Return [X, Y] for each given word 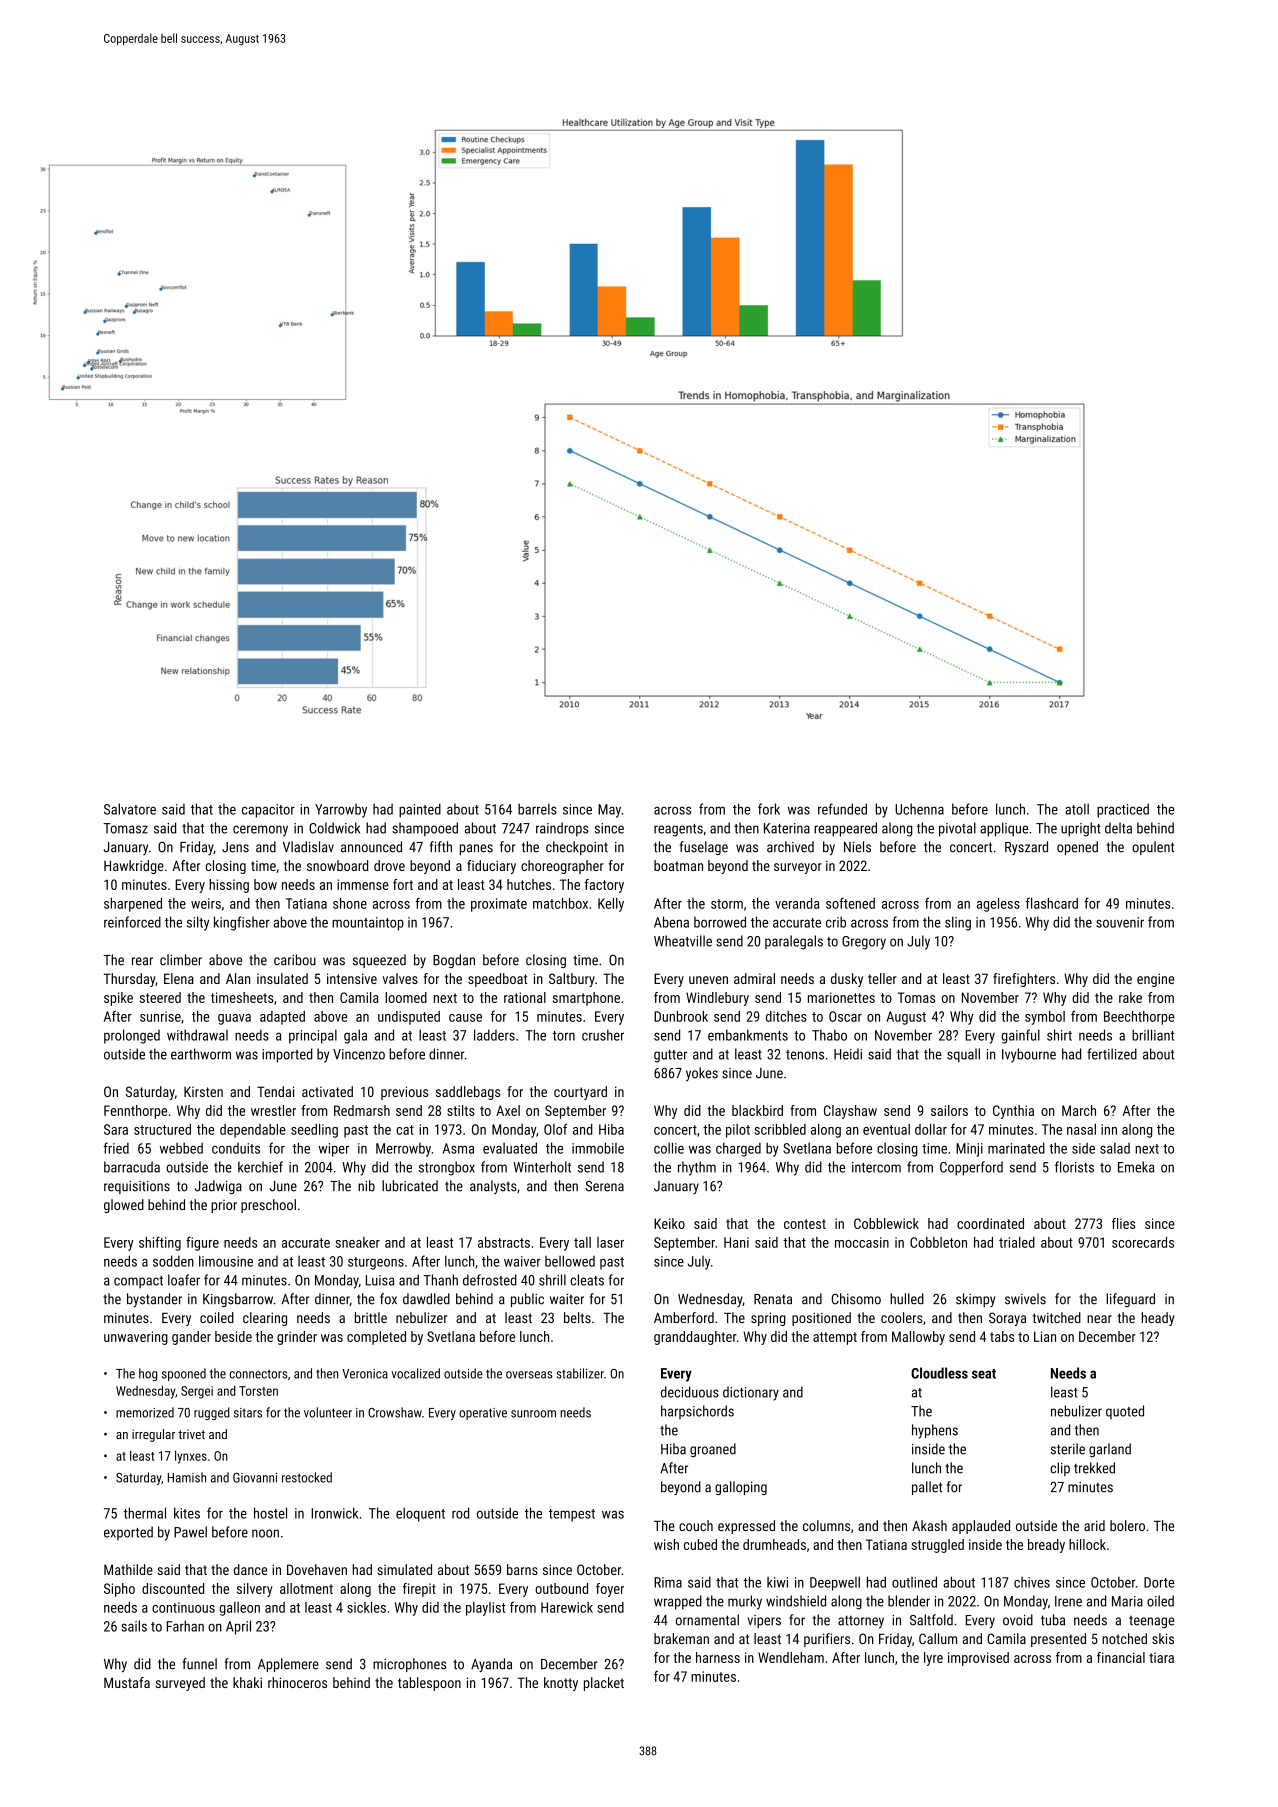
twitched [1057, 1317]
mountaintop [368, 924]
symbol [1045, 1018]
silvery [255, 1590]
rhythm [697, 1168]
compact [138, 1282]
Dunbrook [681, 1016]
